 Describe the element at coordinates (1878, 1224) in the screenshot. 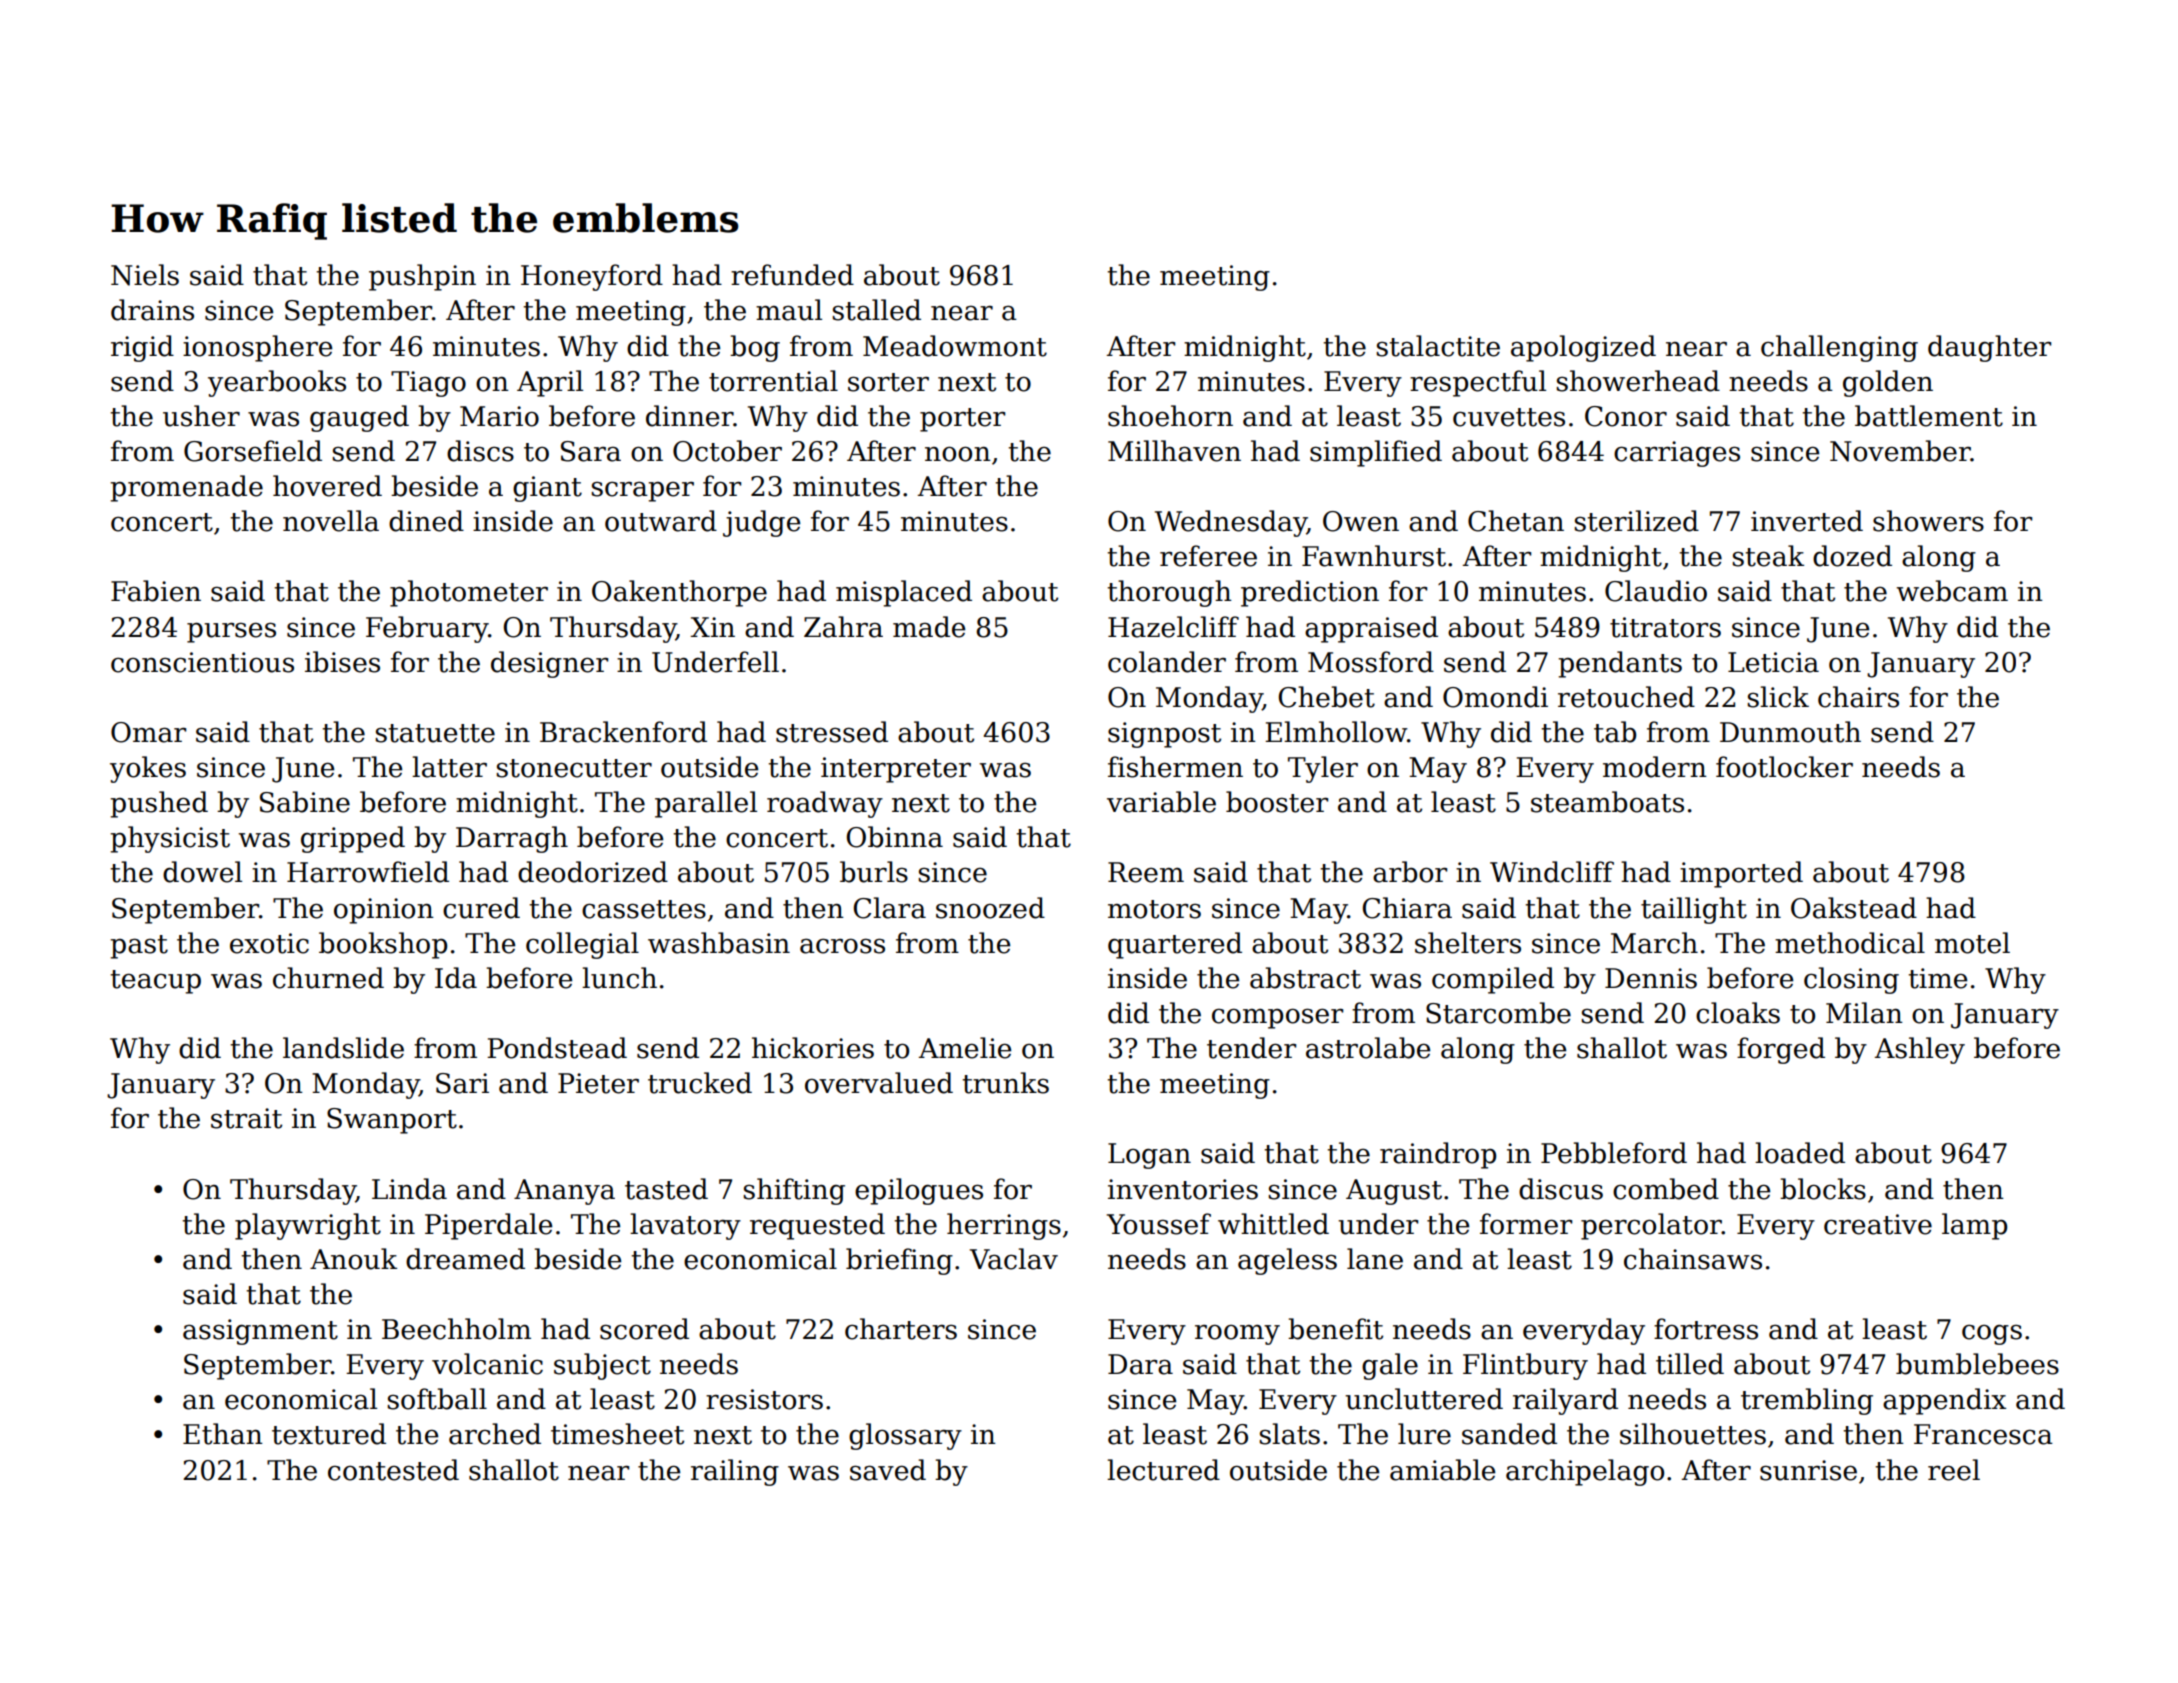

I see `creative` at that location.
